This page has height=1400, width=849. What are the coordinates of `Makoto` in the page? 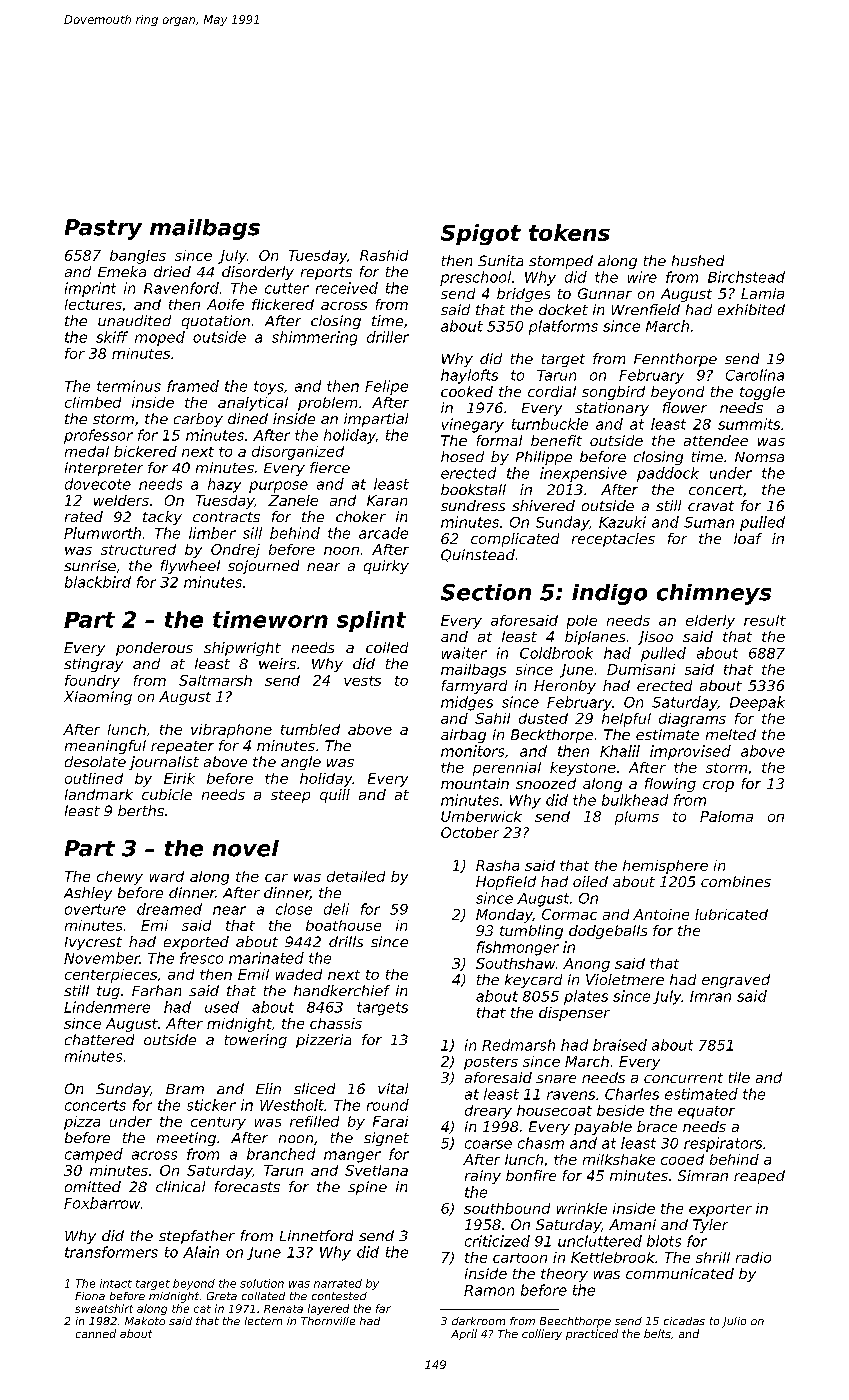 It's located at (145, 1321).
